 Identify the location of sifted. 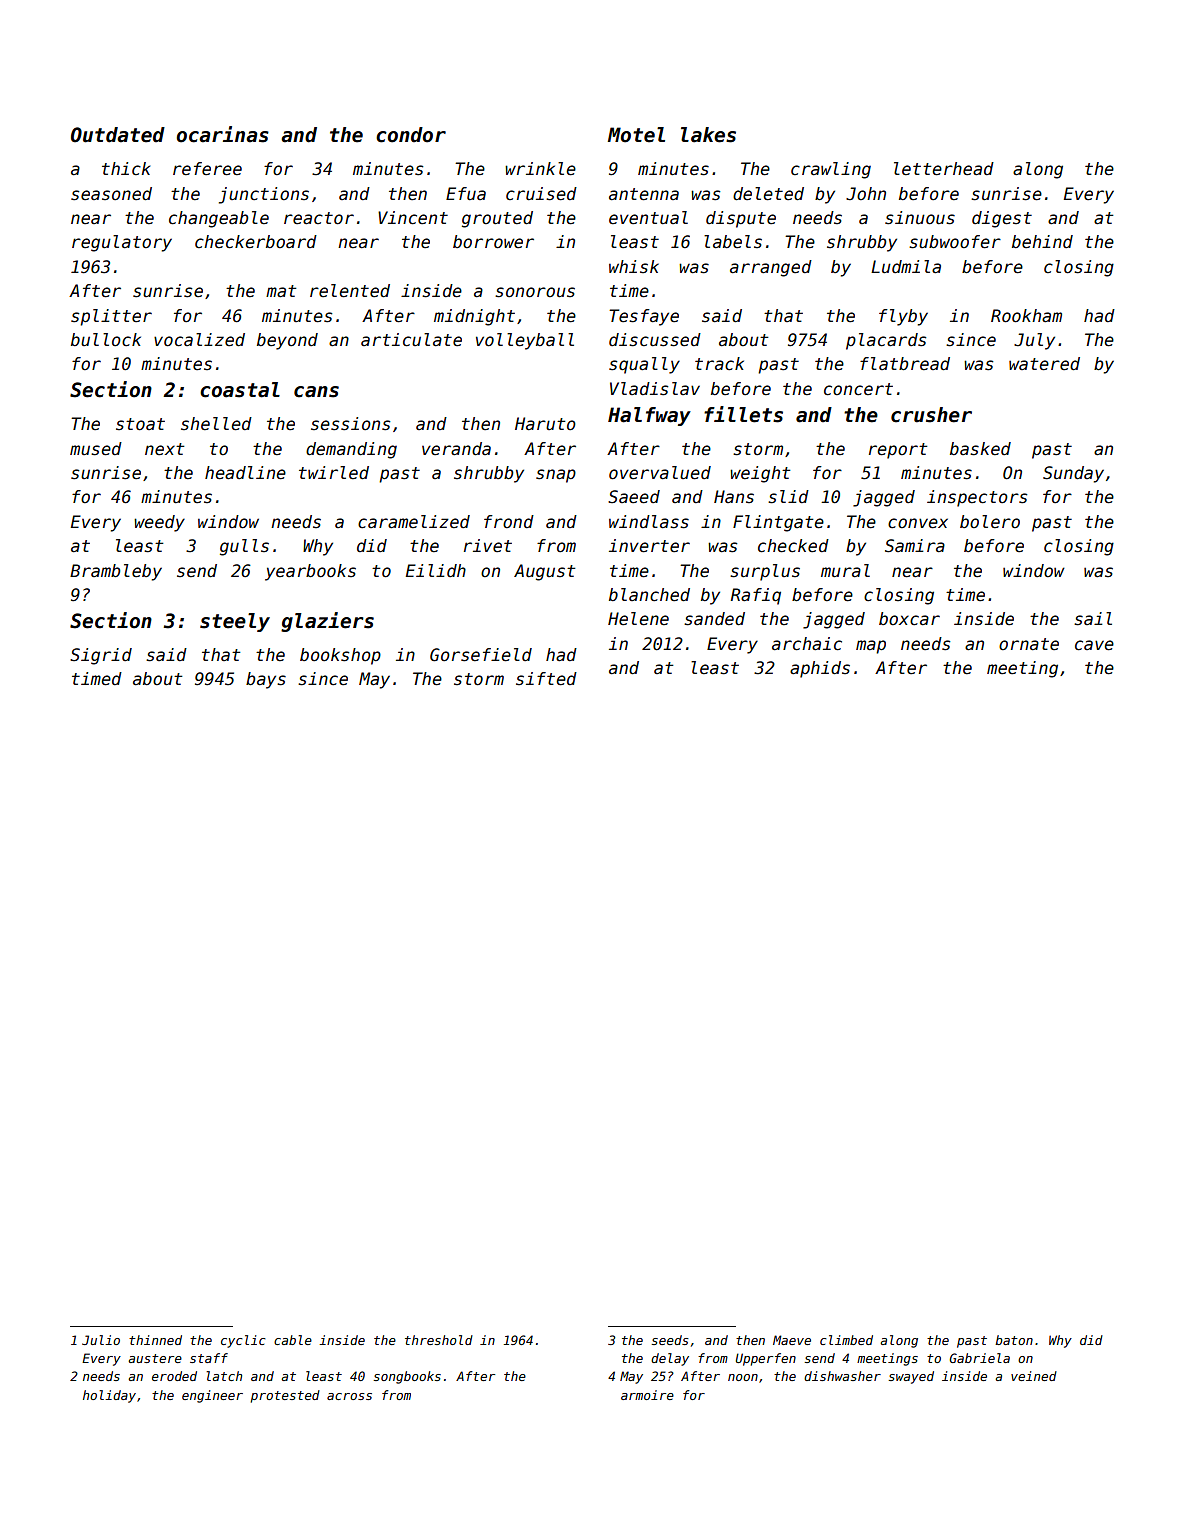
(546, 679).
